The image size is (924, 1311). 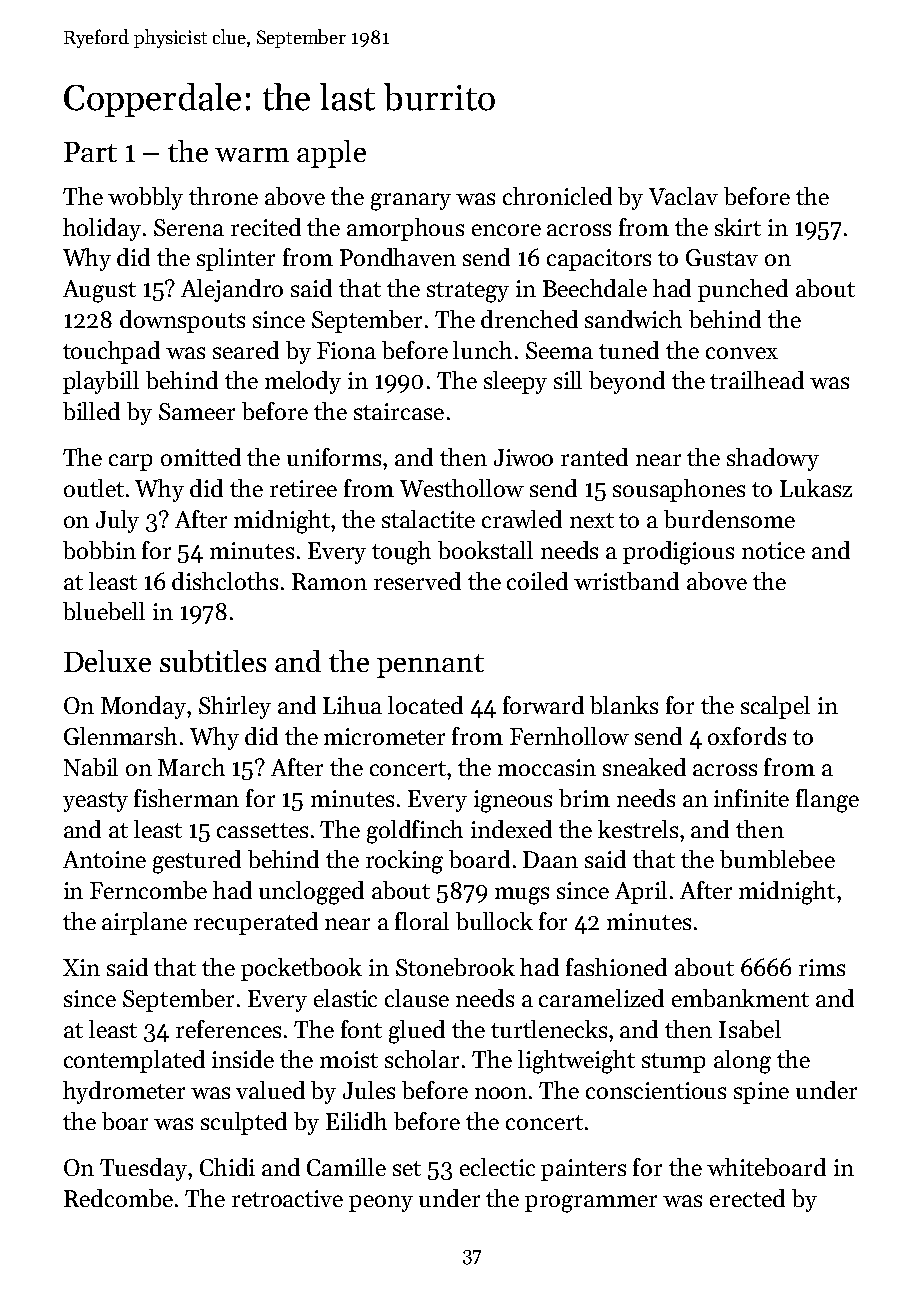 What do you see at coordinates (81, 967) in the image?
I see `Xin` at bounding box center [81, 967].
